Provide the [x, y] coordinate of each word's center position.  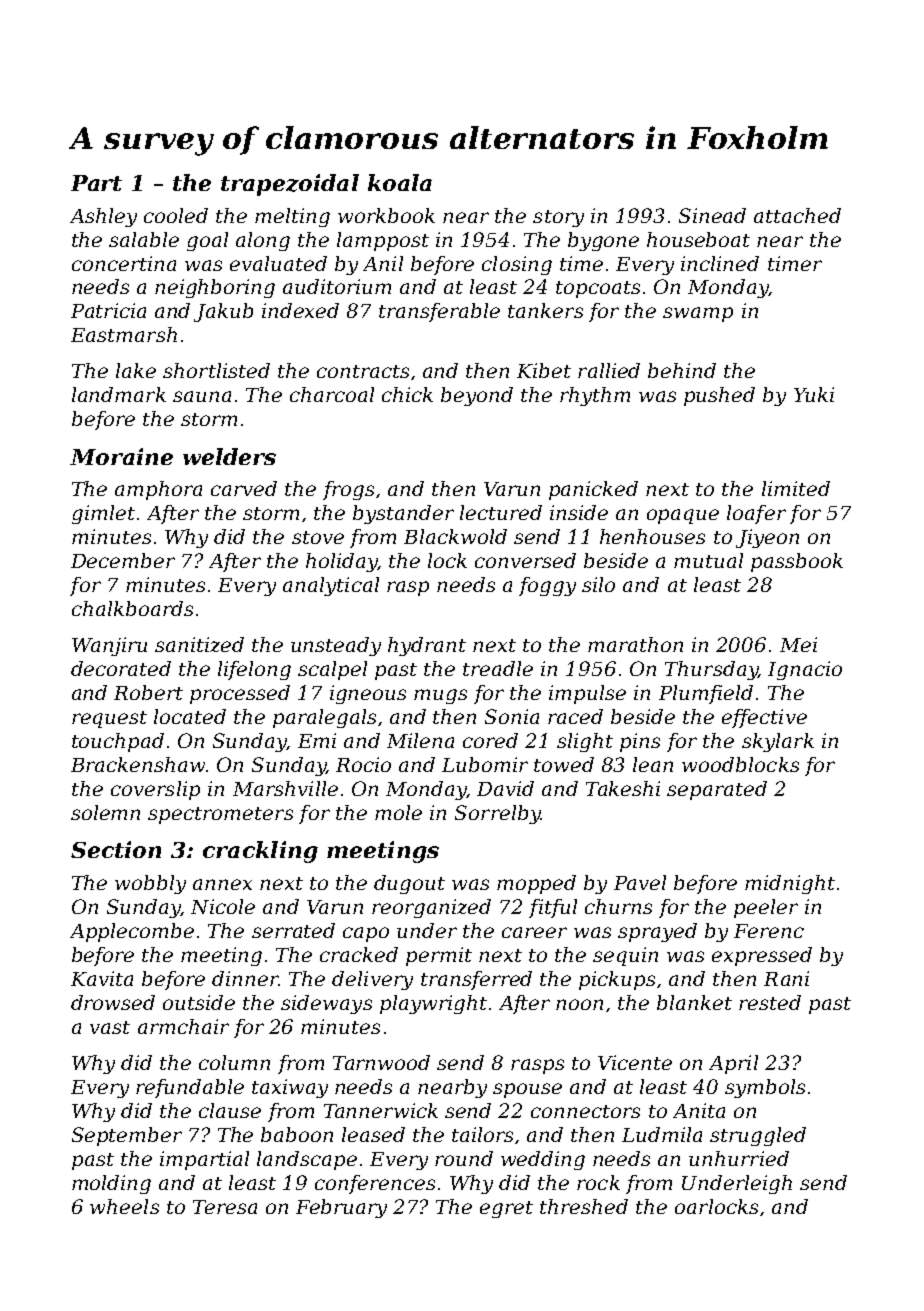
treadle [498, 668]
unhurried [739, 1158]
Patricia [108, 310]
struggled [758, 1136]
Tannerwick [381, 1110]
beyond [477, 396]
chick [407, 394]
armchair [183, 1026]
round [464, 1158]
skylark [778, 742]
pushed [719, 396]
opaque [683, 516]
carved [244, 488]
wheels [124, 1206]
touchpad [118, 742]
